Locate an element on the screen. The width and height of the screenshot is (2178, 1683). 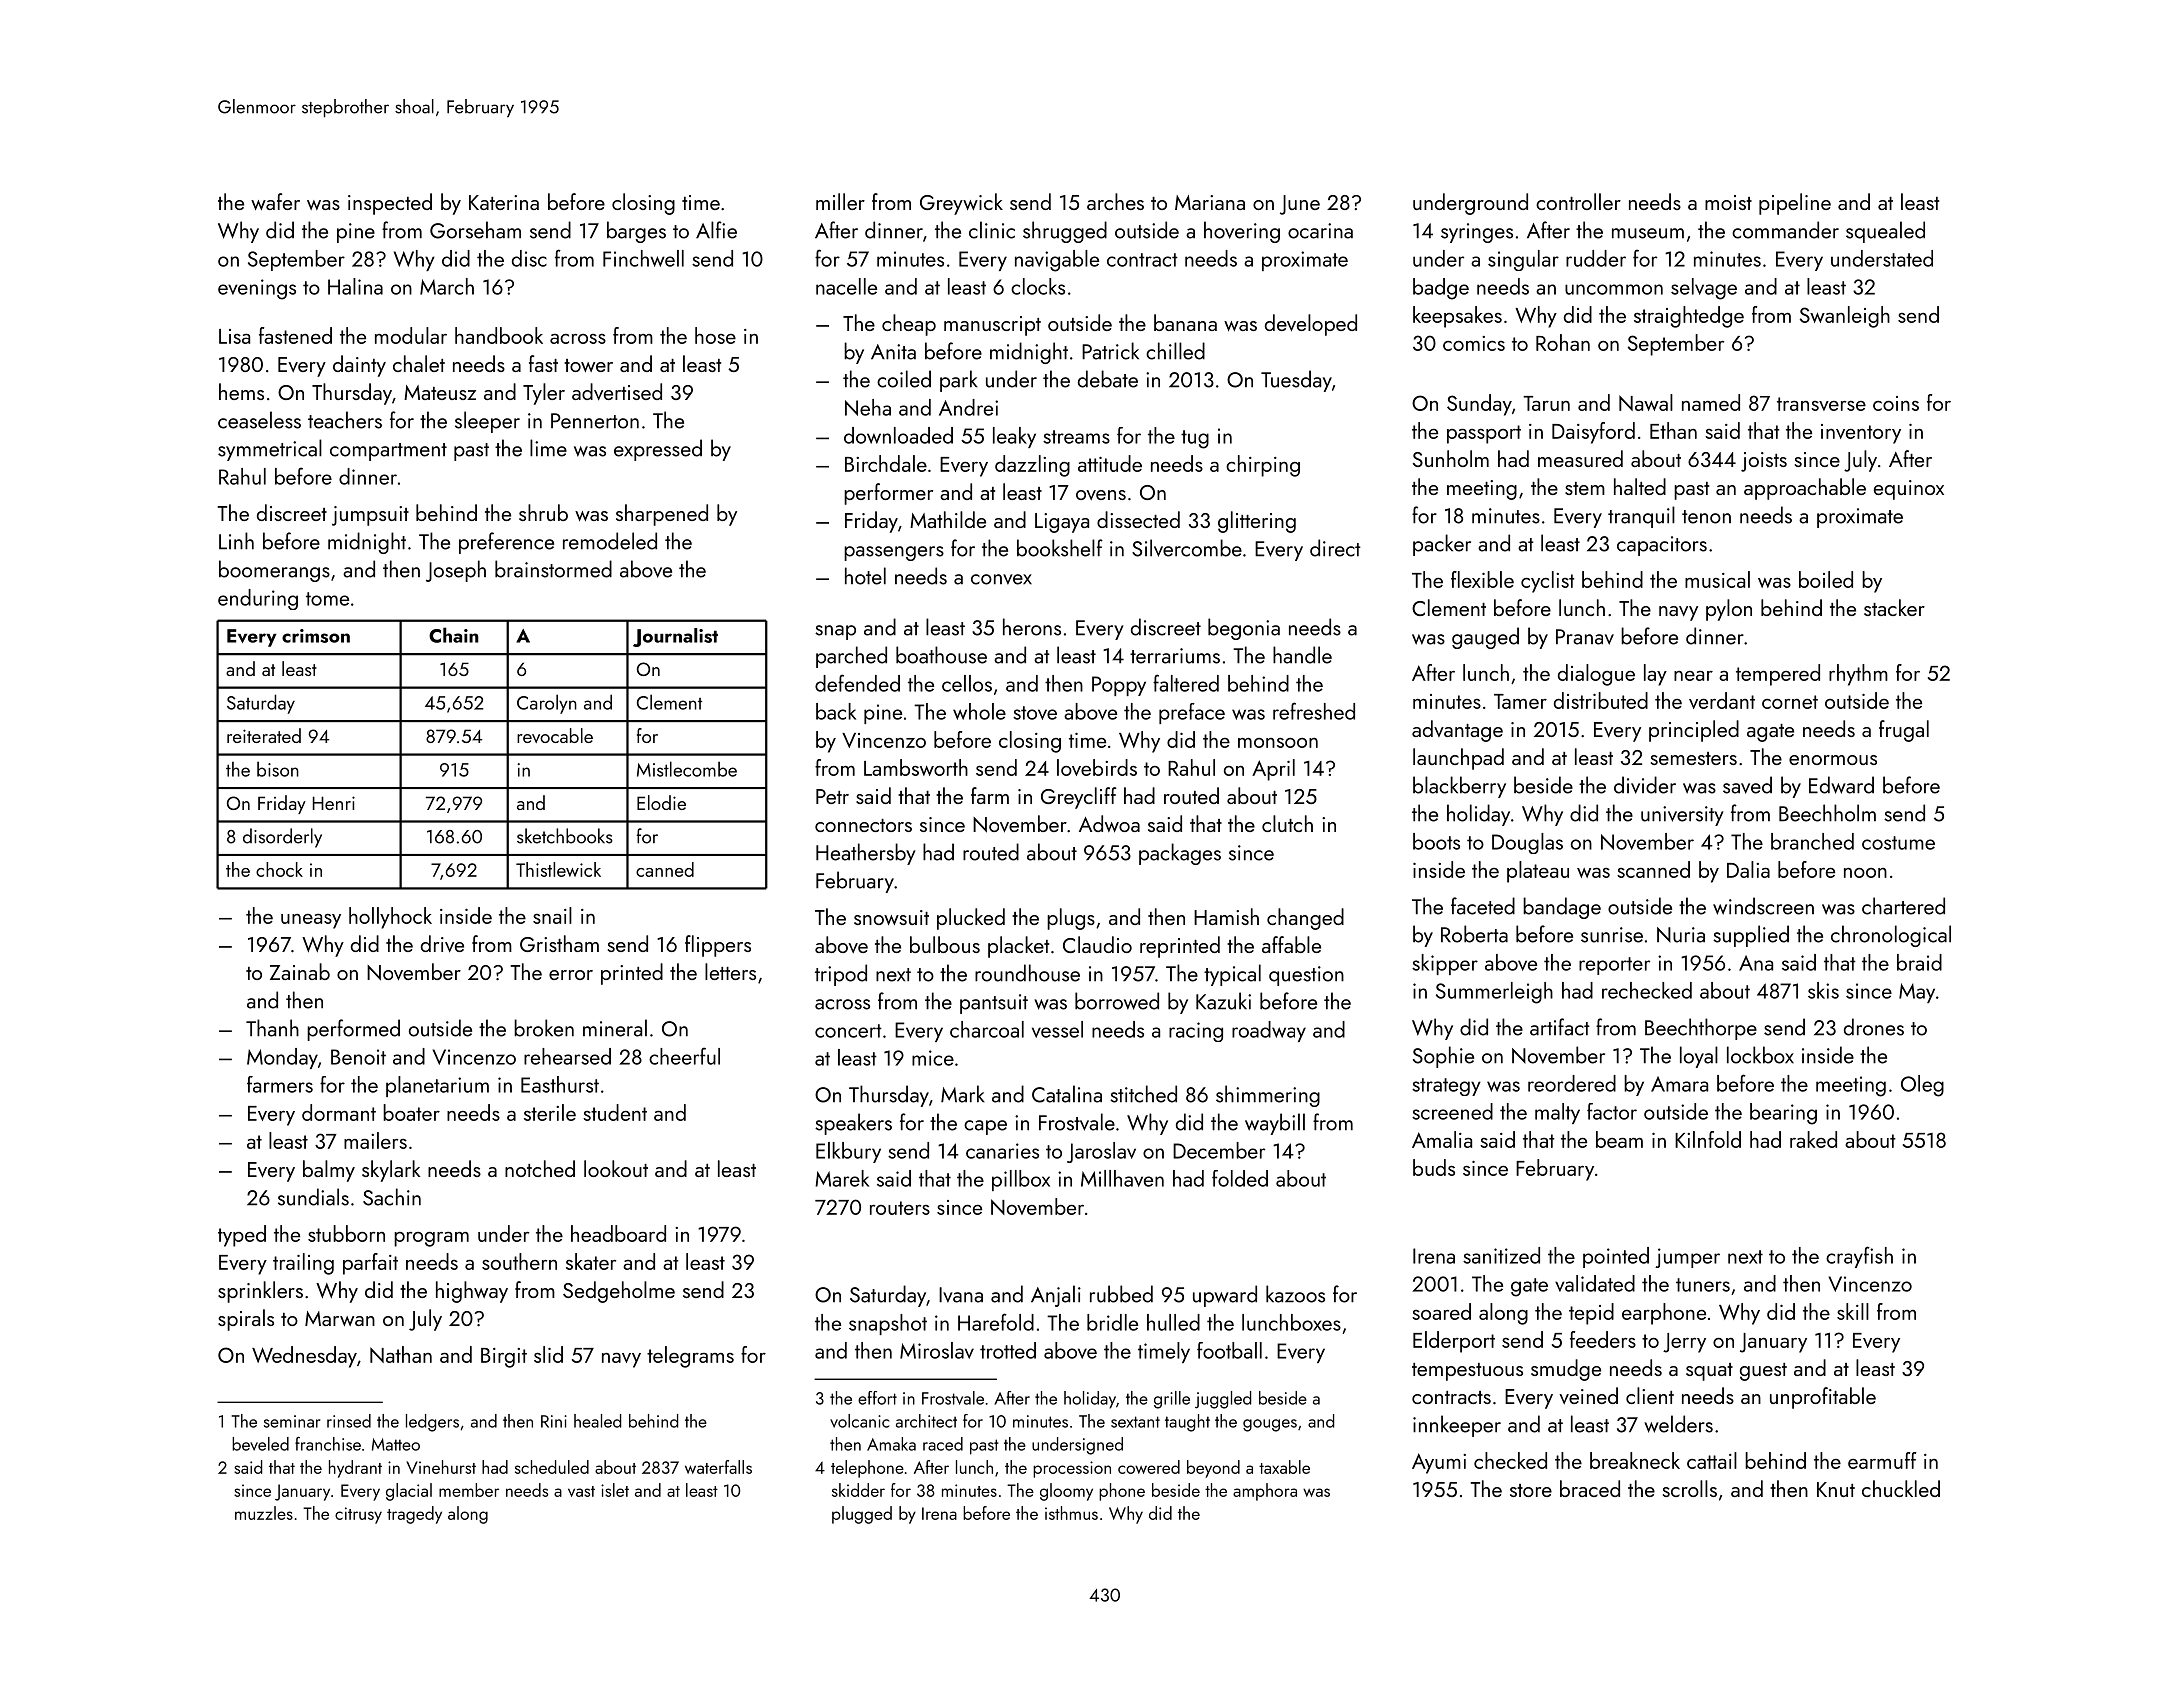
Ligaya is located at coordinates (1062, 523).
